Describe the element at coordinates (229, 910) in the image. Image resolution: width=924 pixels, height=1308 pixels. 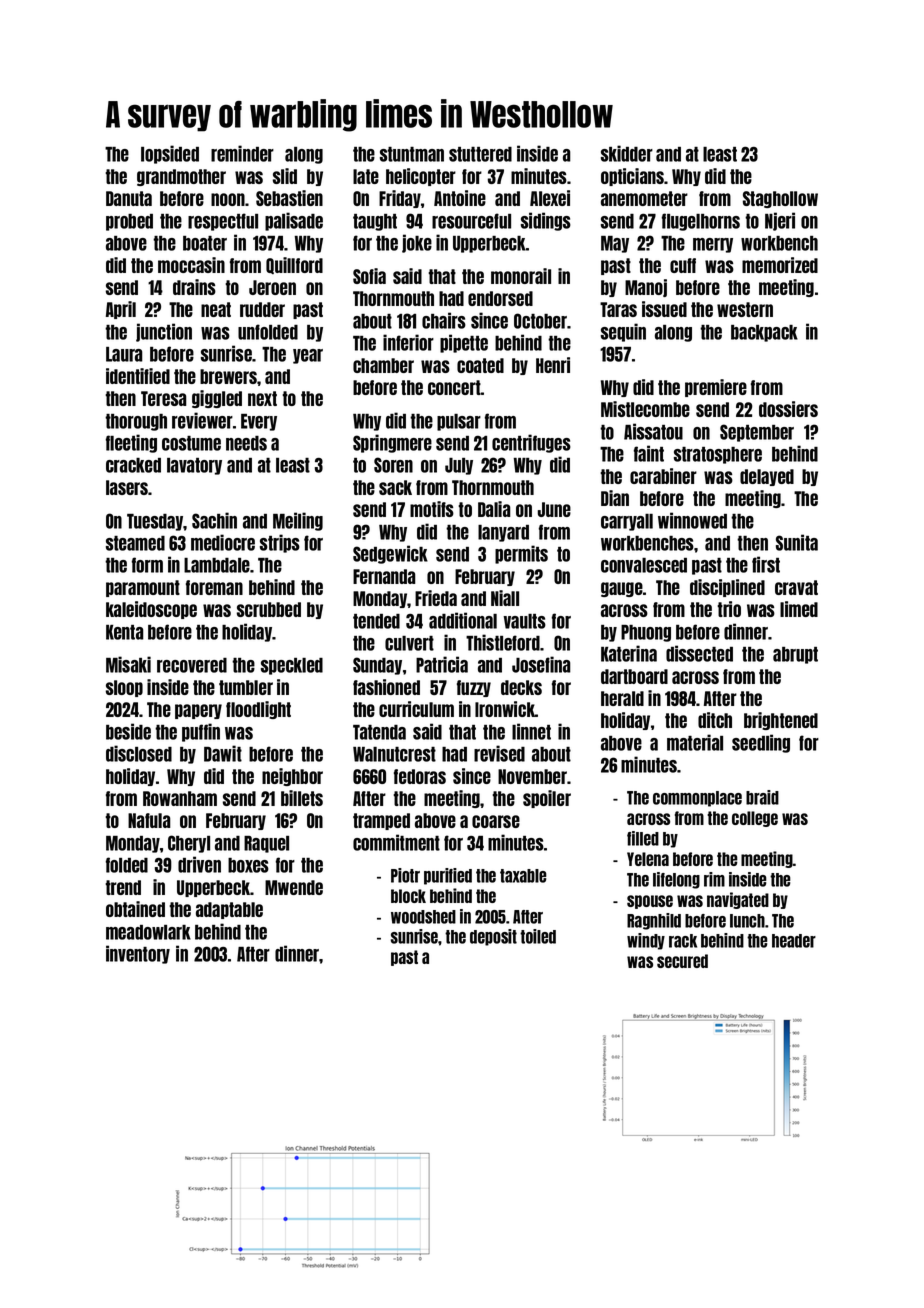
I see `adaptable` at that location.
